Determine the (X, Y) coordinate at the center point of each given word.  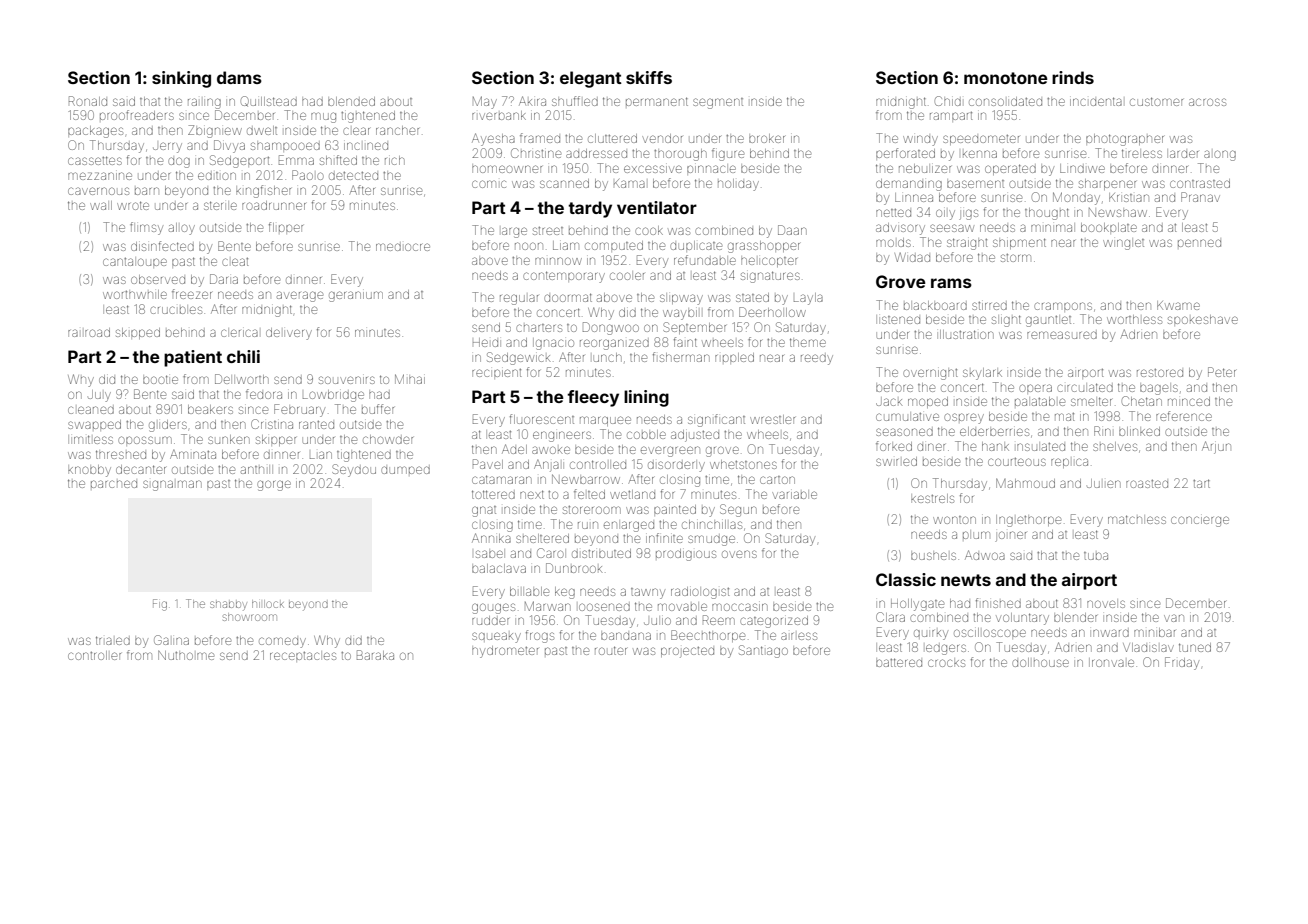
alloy (182, 229)
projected (687, 652)
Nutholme (186, 655)
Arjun (1216, 447)
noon (529, 246)
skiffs (649, 77)
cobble (646, 434)
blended (351, 101)
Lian (321, 455)
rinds (1073, 77)
